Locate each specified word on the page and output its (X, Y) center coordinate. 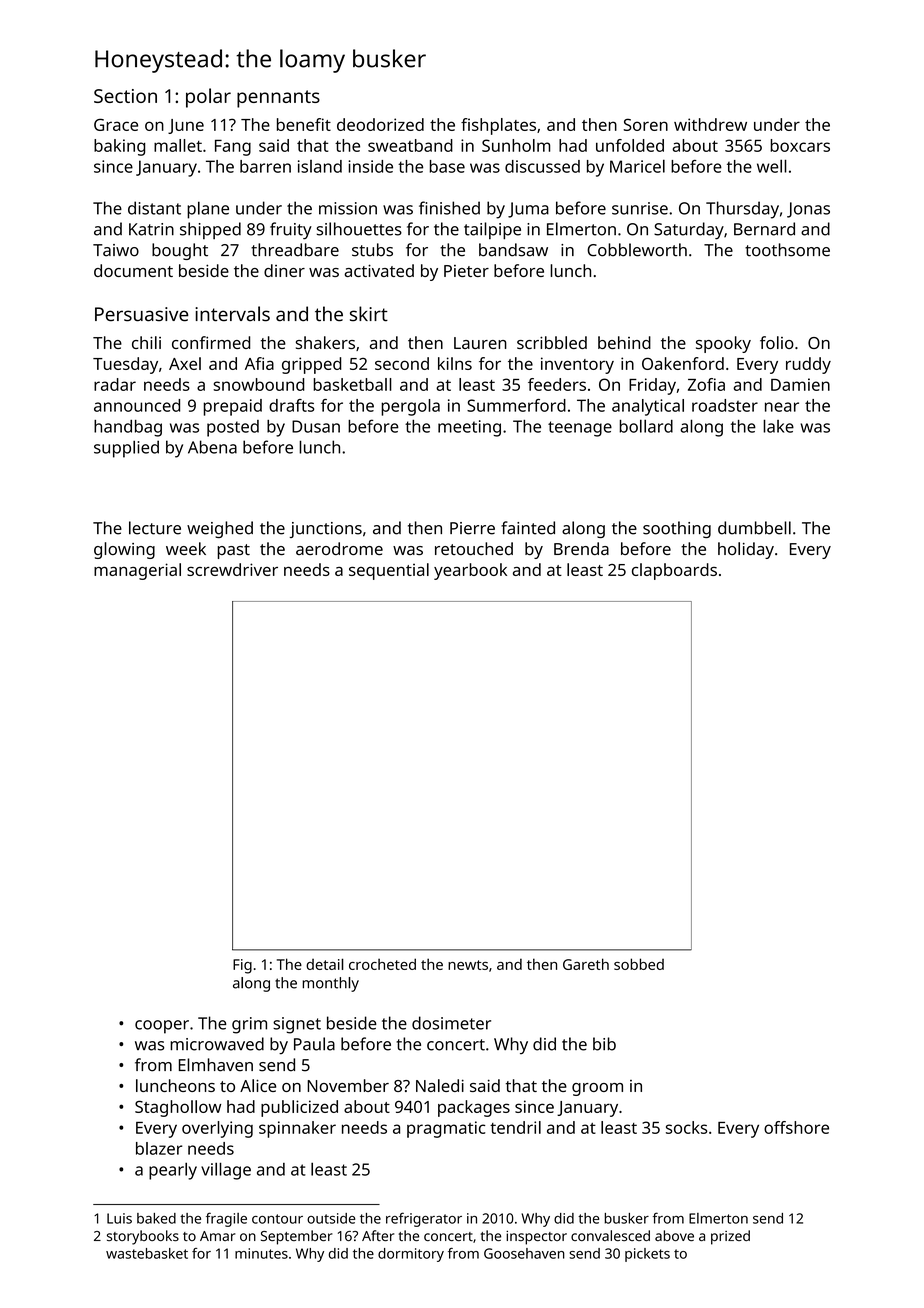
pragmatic (446, 1129)
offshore (796, 1127)
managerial (137, 571)
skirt (369, 314)
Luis (119, 1218)
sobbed (639, 964)
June (186, 126)
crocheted (382, 964)
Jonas (808, 210)
